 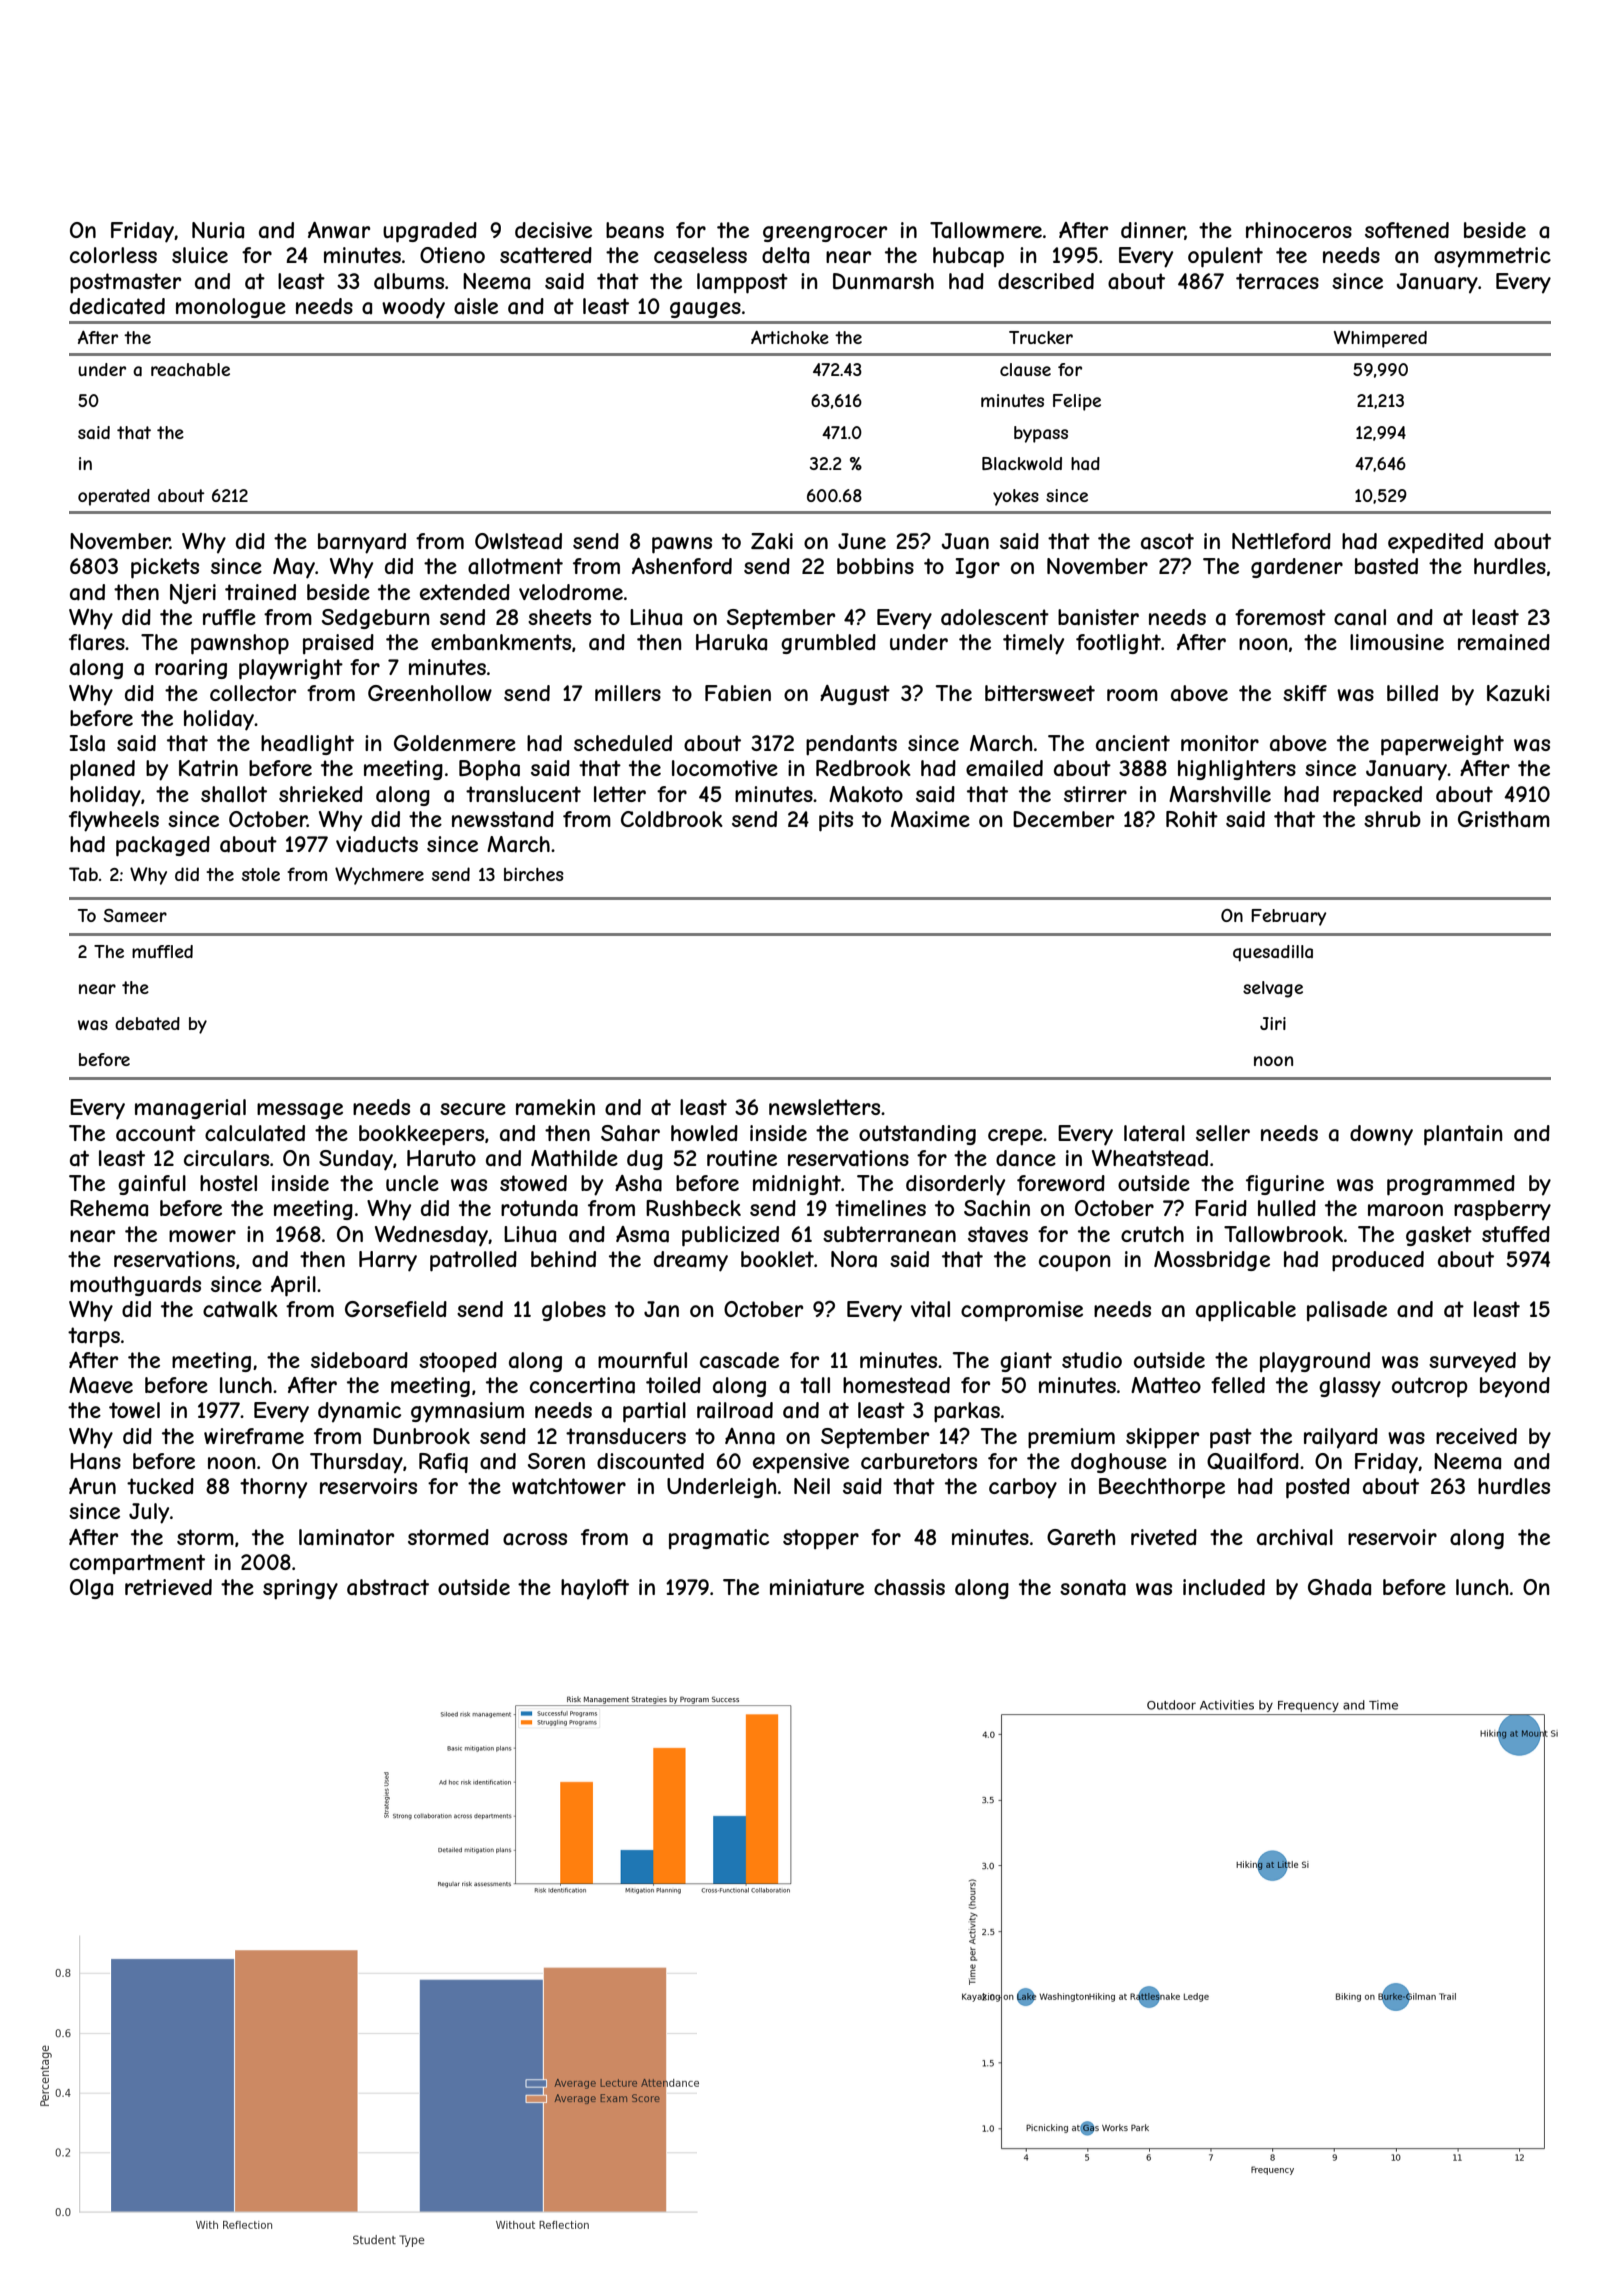 What do you see at coordinates (113, 255) in the document?
I see `colorless` at bounding box center [113, 255].
